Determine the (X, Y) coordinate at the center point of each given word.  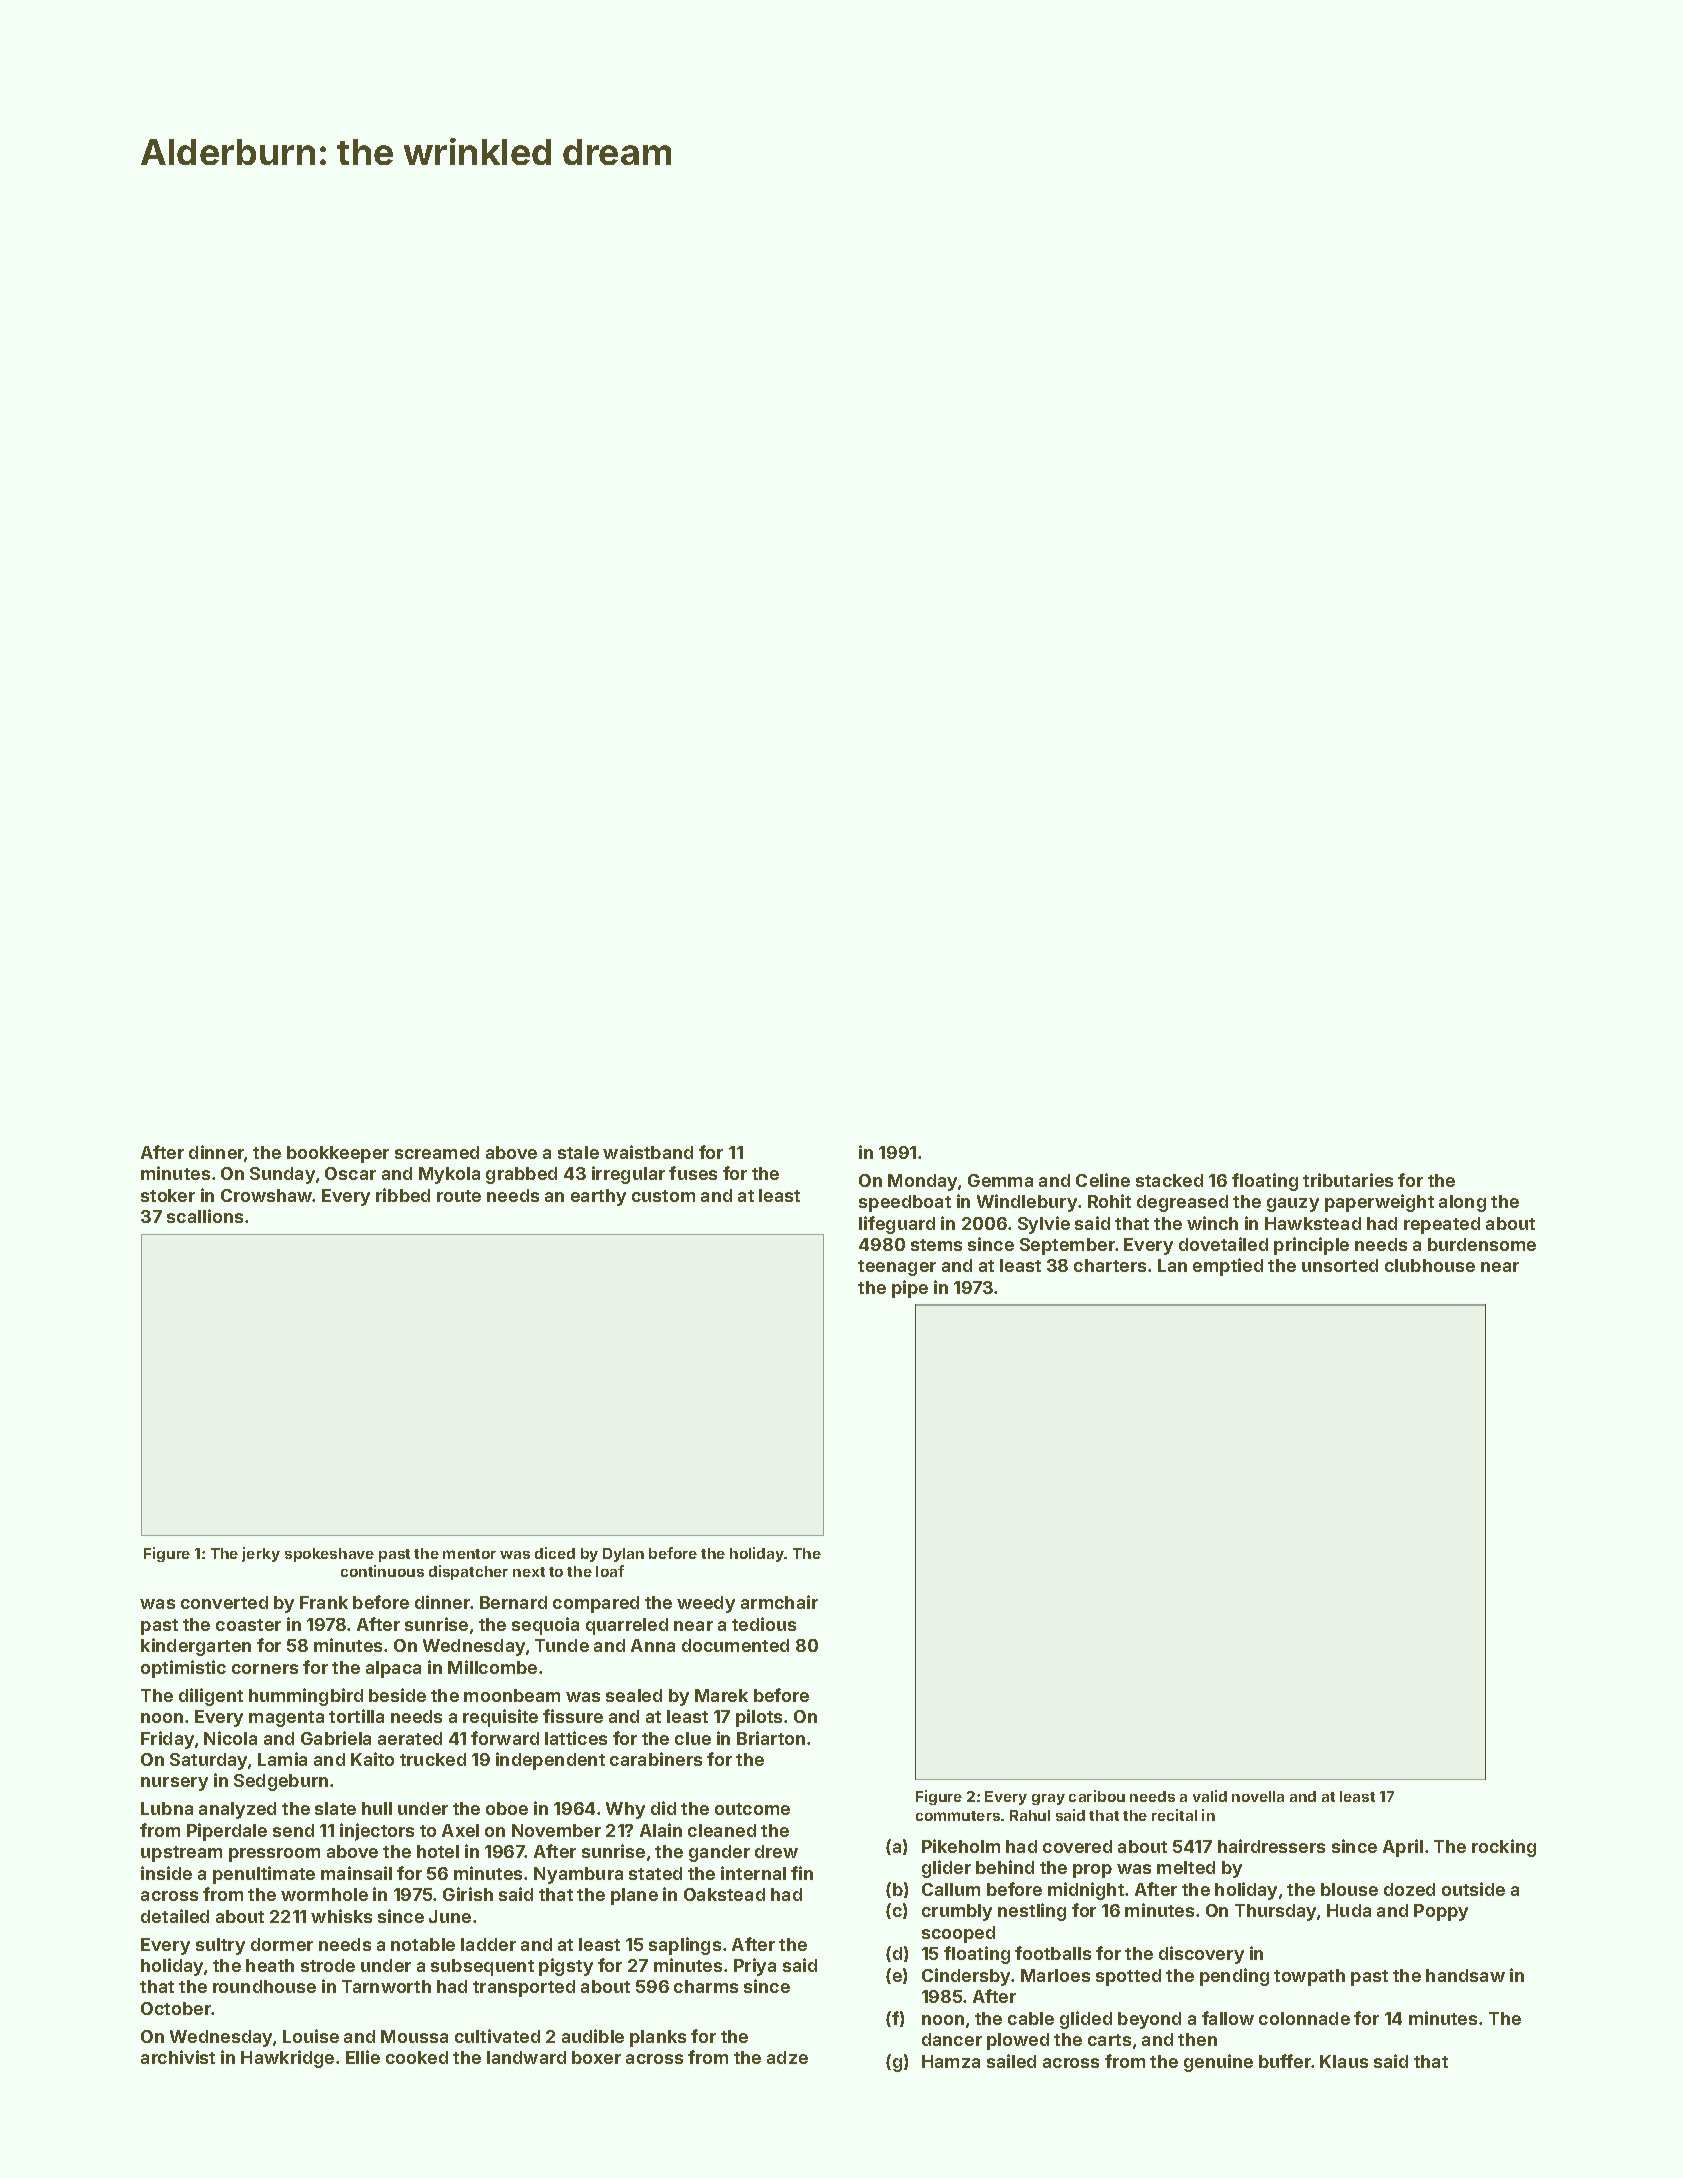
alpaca (393, 1669)
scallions (205, 1216)
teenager (897, 1268)
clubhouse (1430, 1265)
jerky (261, 1554)
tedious (764, 1624)
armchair (779, 1602)
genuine (1218, 2063)
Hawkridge (287, 2059)
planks (658, 2038)
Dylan (623, 1555)
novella (1258, 1796)
